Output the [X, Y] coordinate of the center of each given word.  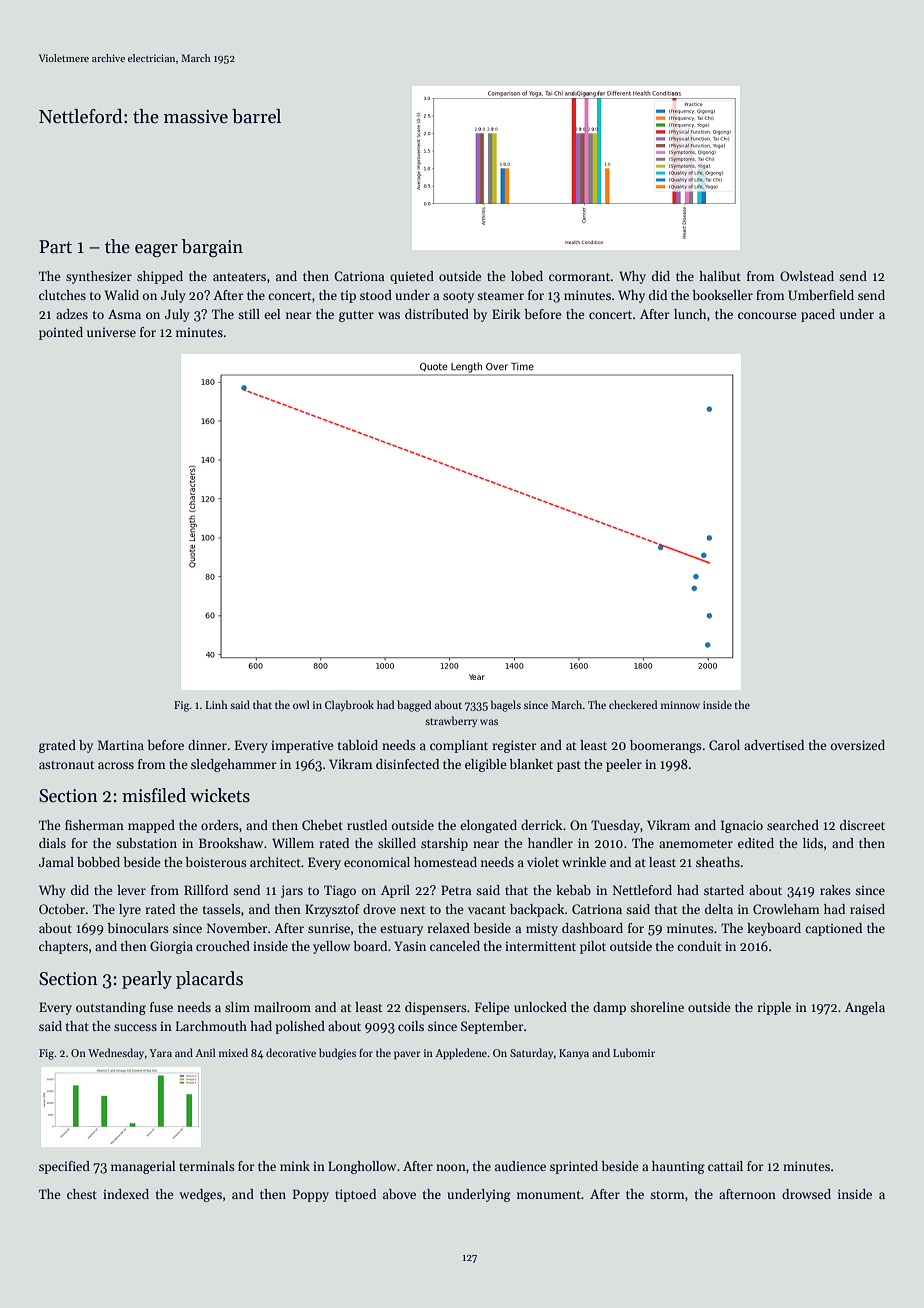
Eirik [506, 314]
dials [52, 843]
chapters [63, 947]
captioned [833, 929]
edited [756, 843]
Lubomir [634, 1052]
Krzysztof [332, 910]
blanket [531, 764]
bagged [414, 706]
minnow [680, 705]
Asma [124, 314]
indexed [126, 1194]
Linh [216, 704]
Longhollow [362, 1167]
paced [818, 315]
